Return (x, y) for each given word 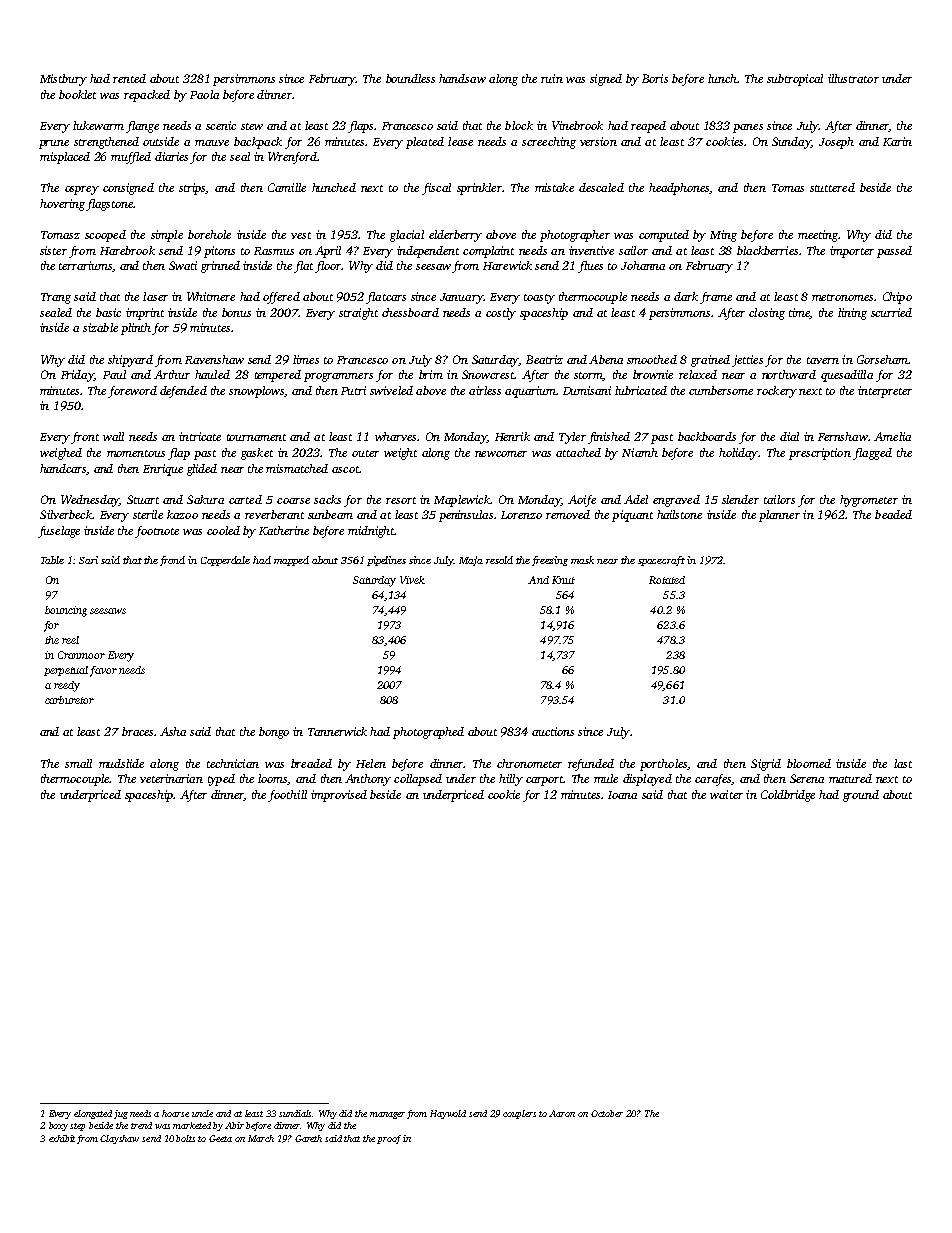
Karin (897, 141)
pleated (425, 143)
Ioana (622, 795)
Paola (204, 94)
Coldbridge (788, 796)
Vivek (412, 580)
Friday (77, 376)
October (607, 1113)
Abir (234, 1125)
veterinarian (171, 778)
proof (389, 1139)
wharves (395, 436)
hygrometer (869, 501)
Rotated (667, 580)
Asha (173, 731)
